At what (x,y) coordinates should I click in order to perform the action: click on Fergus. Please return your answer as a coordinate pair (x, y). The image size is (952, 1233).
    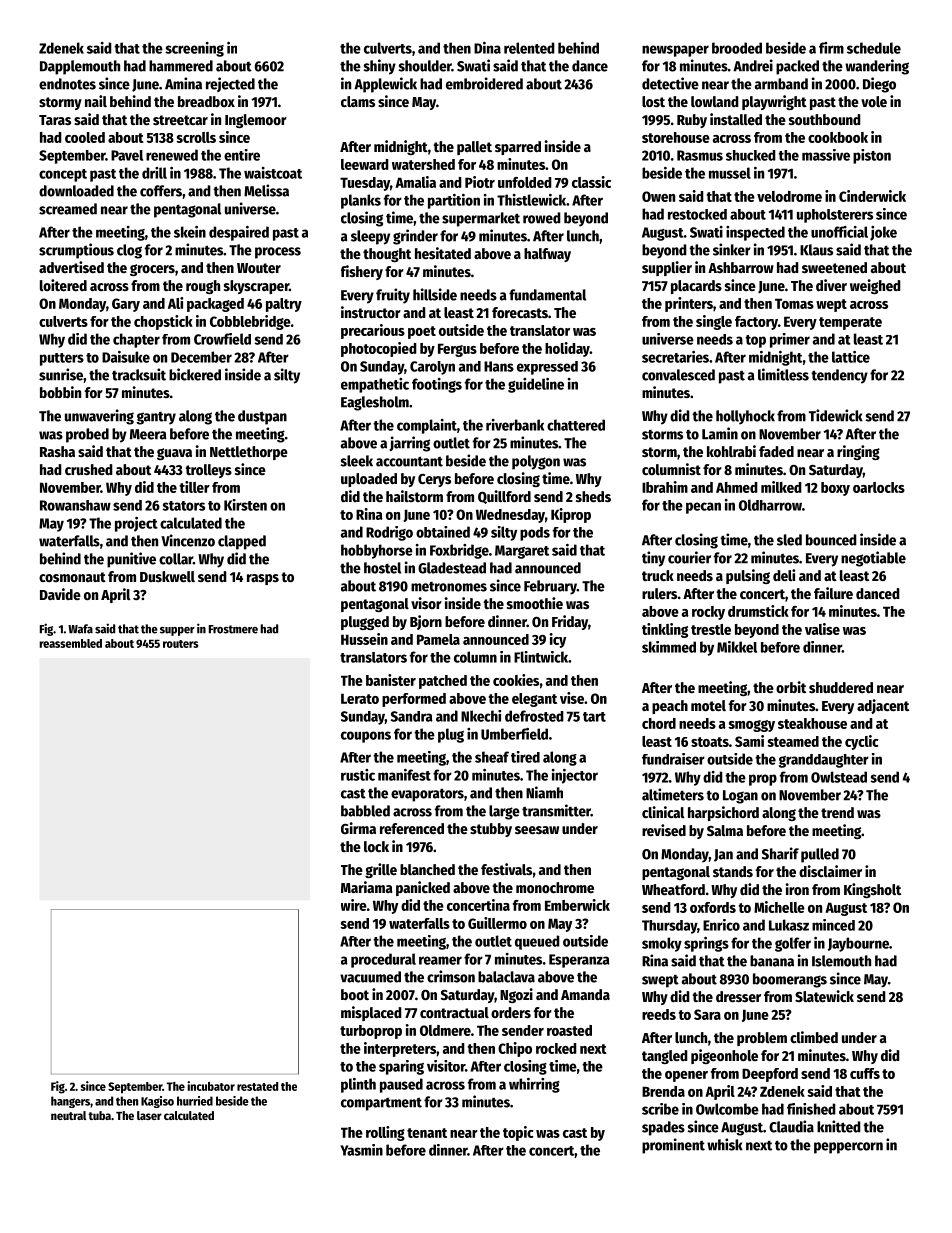
    Looking at the image, I should click on (457, 350).
